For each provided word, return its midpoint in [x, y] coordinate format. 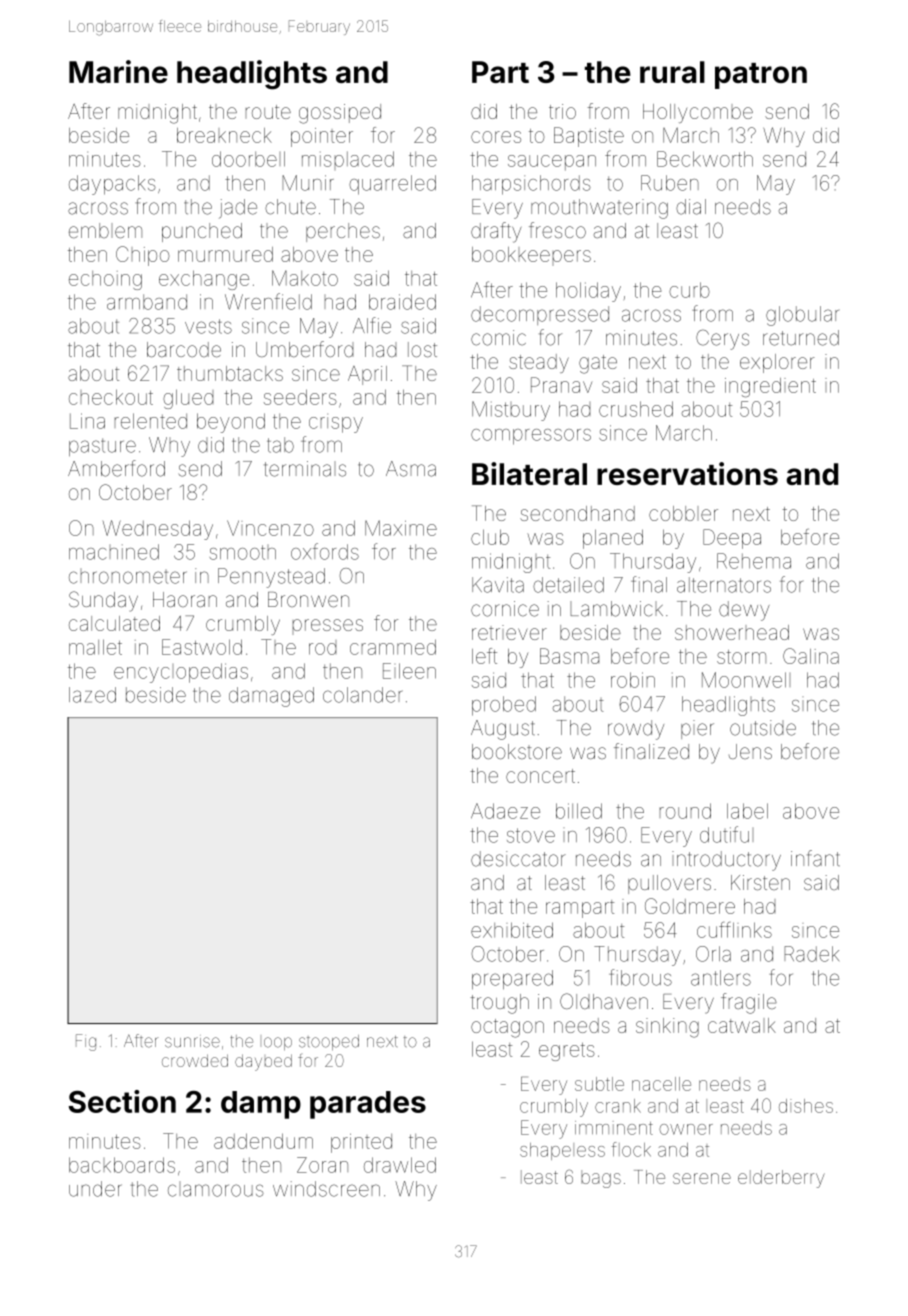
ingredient [770, 387]
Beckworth [705, 159]
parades [368, 1105]
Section [122, 1101]
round [685, 811]
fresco [557, 230]
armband [147, 302]
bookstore [517, 751]
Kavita [498, 585]
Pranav [561, 385]
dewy [744, 611]
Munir [308, 183]
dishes [806, 1106]
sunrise [192, 1041]
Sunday [103, 601]
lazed [92, 695]
